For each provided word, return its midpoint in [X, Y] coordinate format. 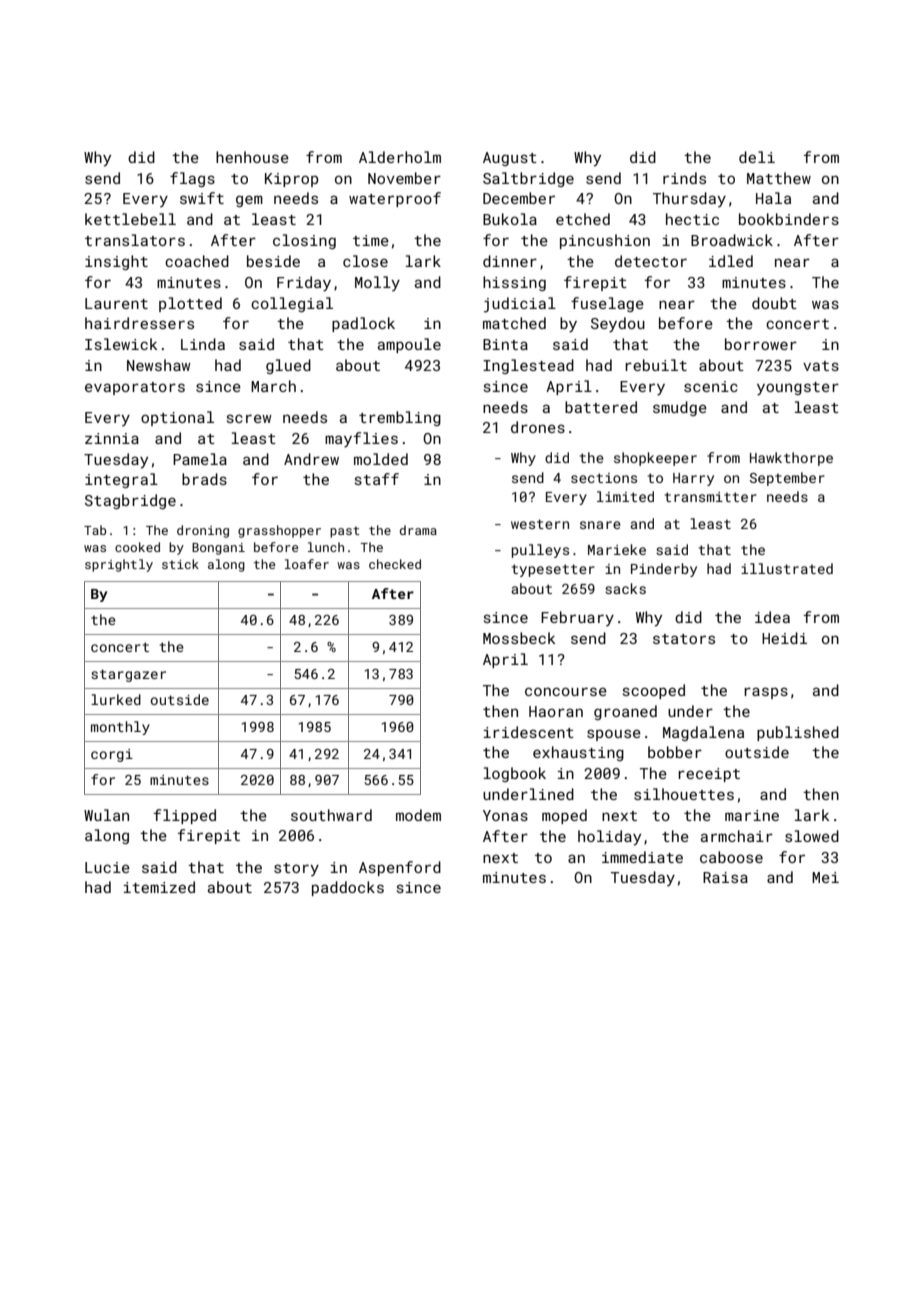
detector [651, 261]
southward [331, 815]
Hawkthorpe [791, 459]
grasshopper [279, 531]
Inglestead [528, 366]
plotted [190, 304]
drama [418, 530]
